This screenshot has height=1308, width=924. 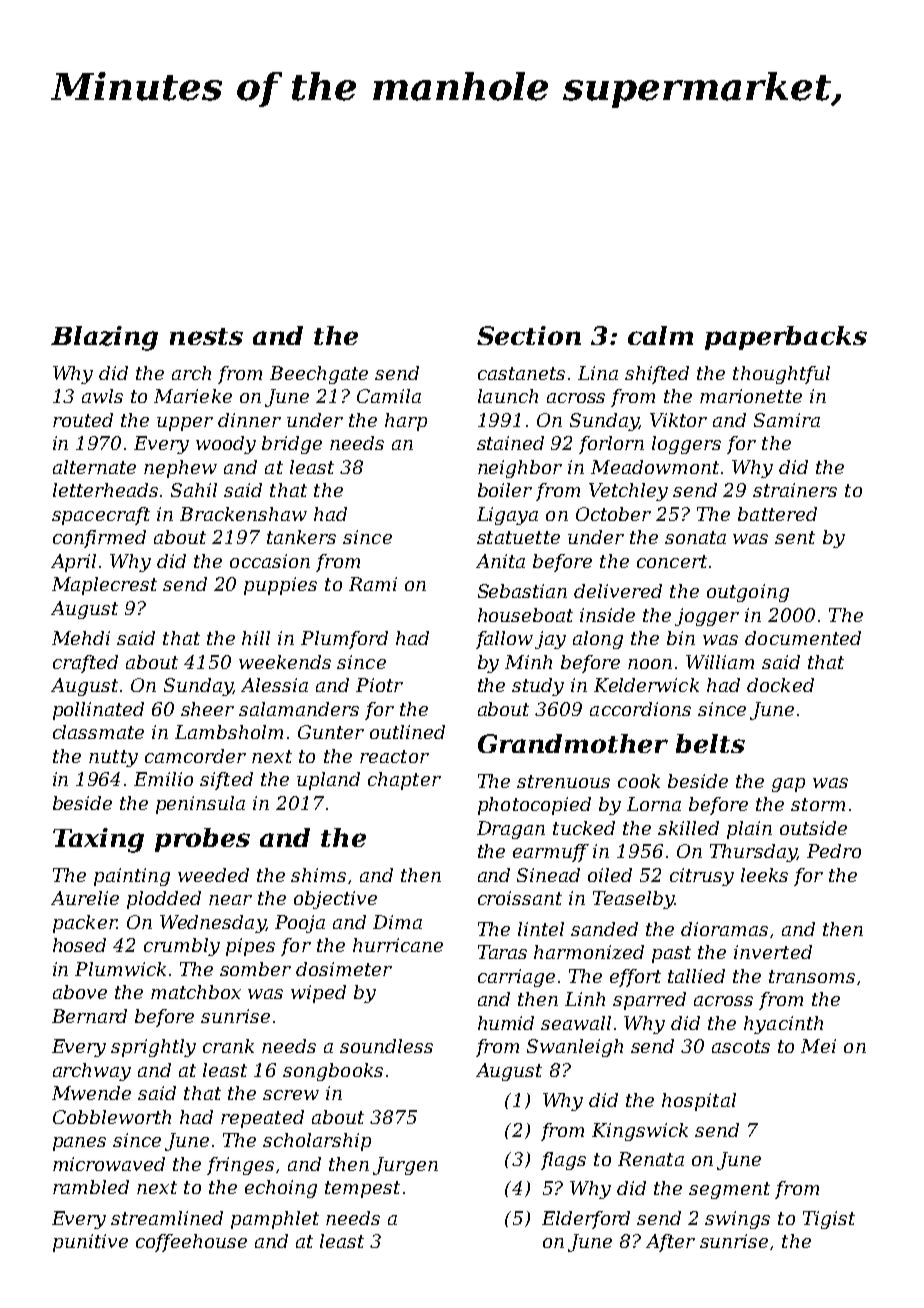 What do you see at coordinates (529, 335) in the screenshot?
I see `Section` at bounding box center [529, 335].
